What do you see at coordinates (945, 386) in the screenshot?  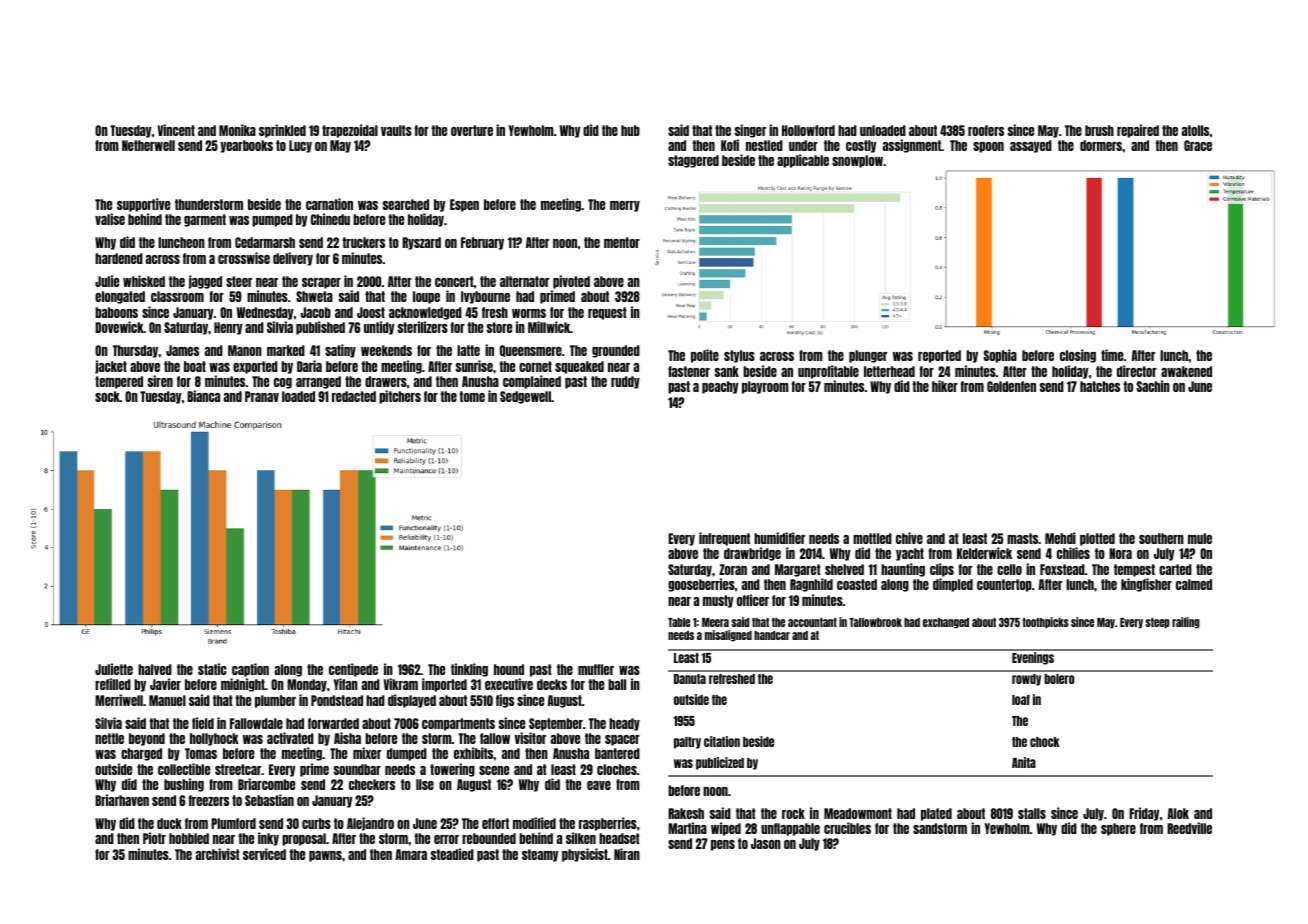 I see `hiker` at bounding box center [945, 386].
